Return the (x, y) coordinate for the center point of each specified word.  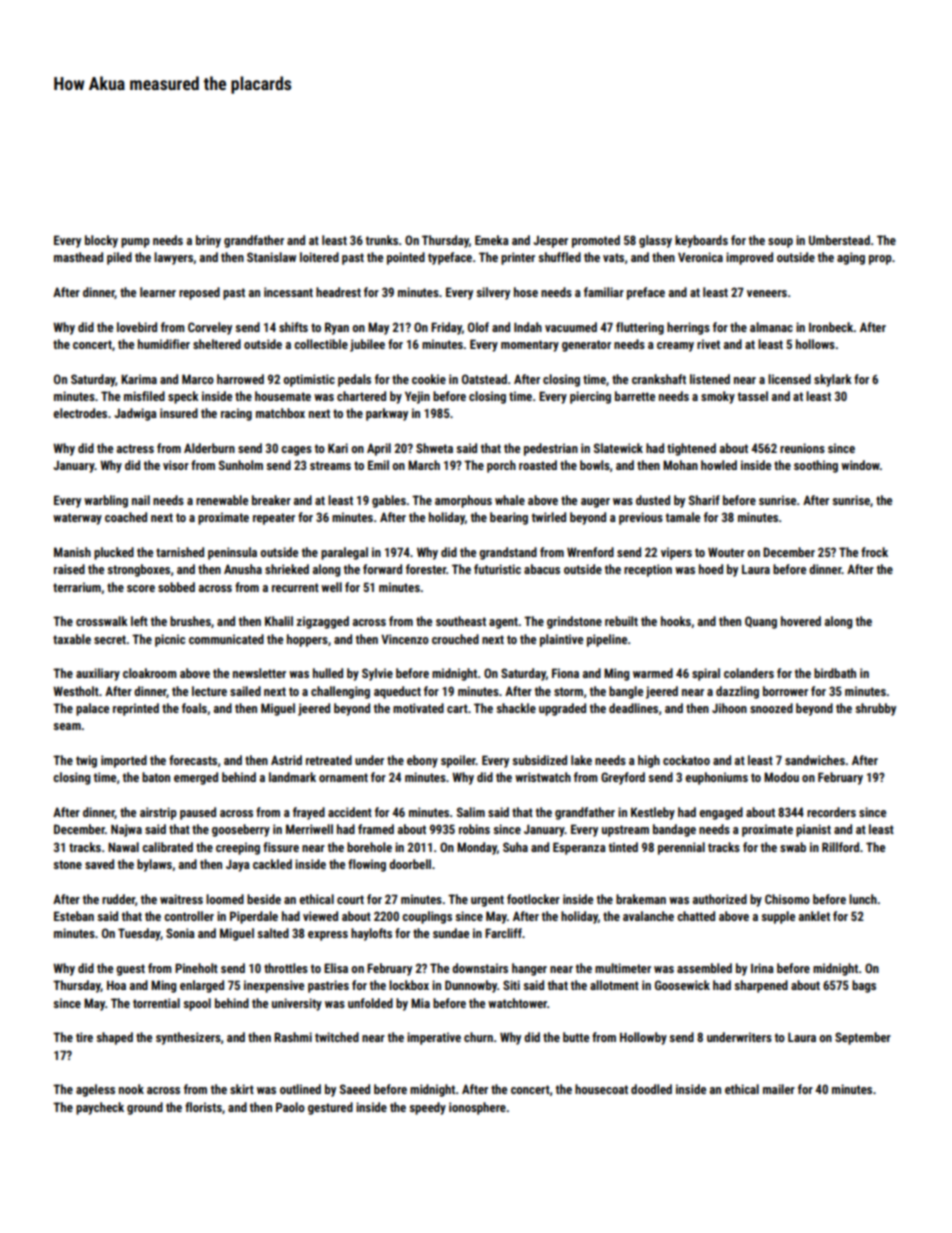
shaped (114, 1038)
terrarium (77, 587)
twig (86, 761)
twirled (549, 517)
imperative (434, 1038)
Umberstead (839, 240)
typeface (450, 258)
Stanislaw (271, 257)
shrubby (875, 709)
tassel (753, 396)
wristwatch (543, 777)
